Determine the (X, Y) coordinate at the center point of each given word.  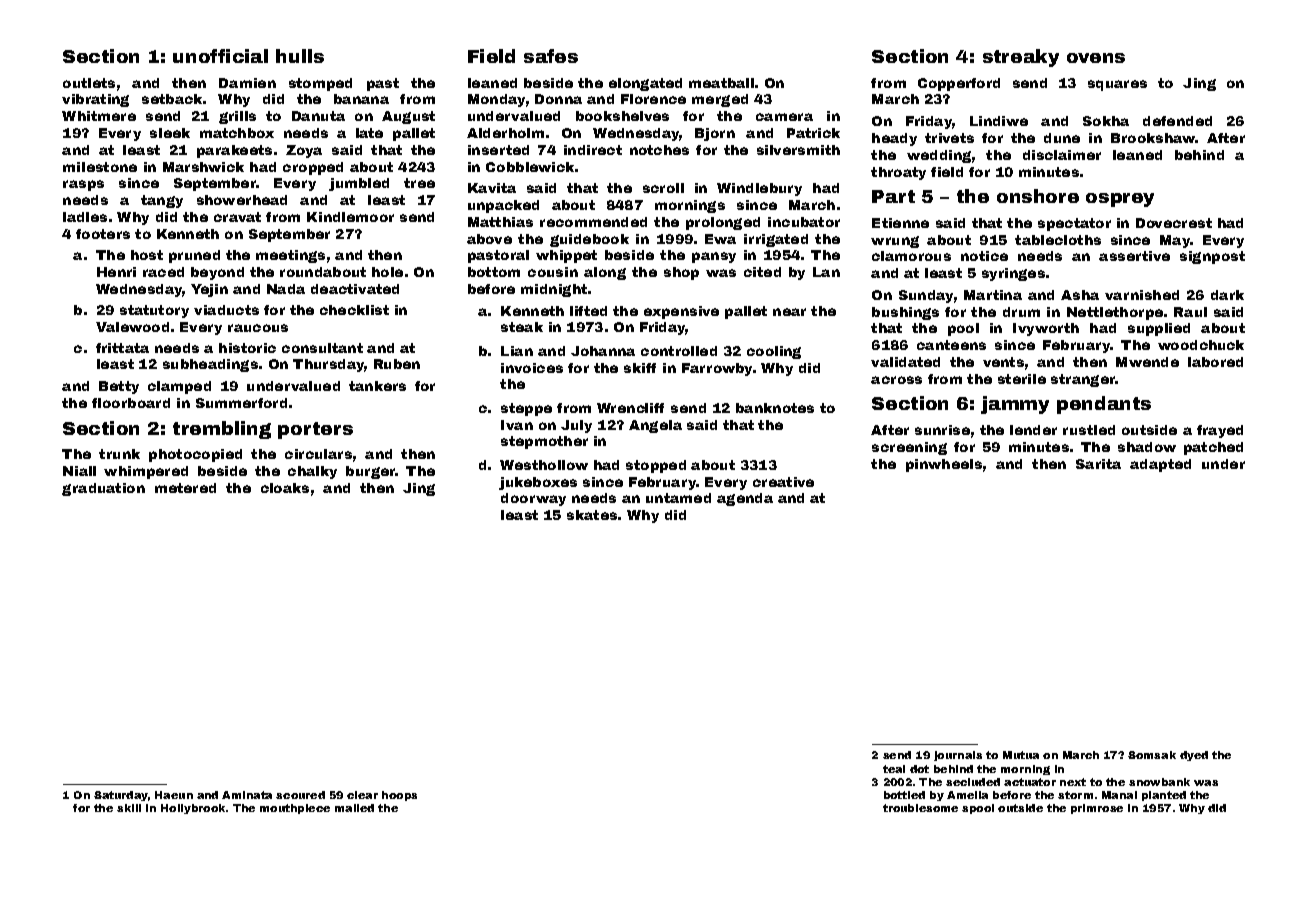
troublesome (920, 808)
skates (592, 515)
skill (129, 808)
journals (958, 756)
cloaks (285, 488)
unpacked (503, 206)
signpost (1212, 257)
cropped (313, 168)
